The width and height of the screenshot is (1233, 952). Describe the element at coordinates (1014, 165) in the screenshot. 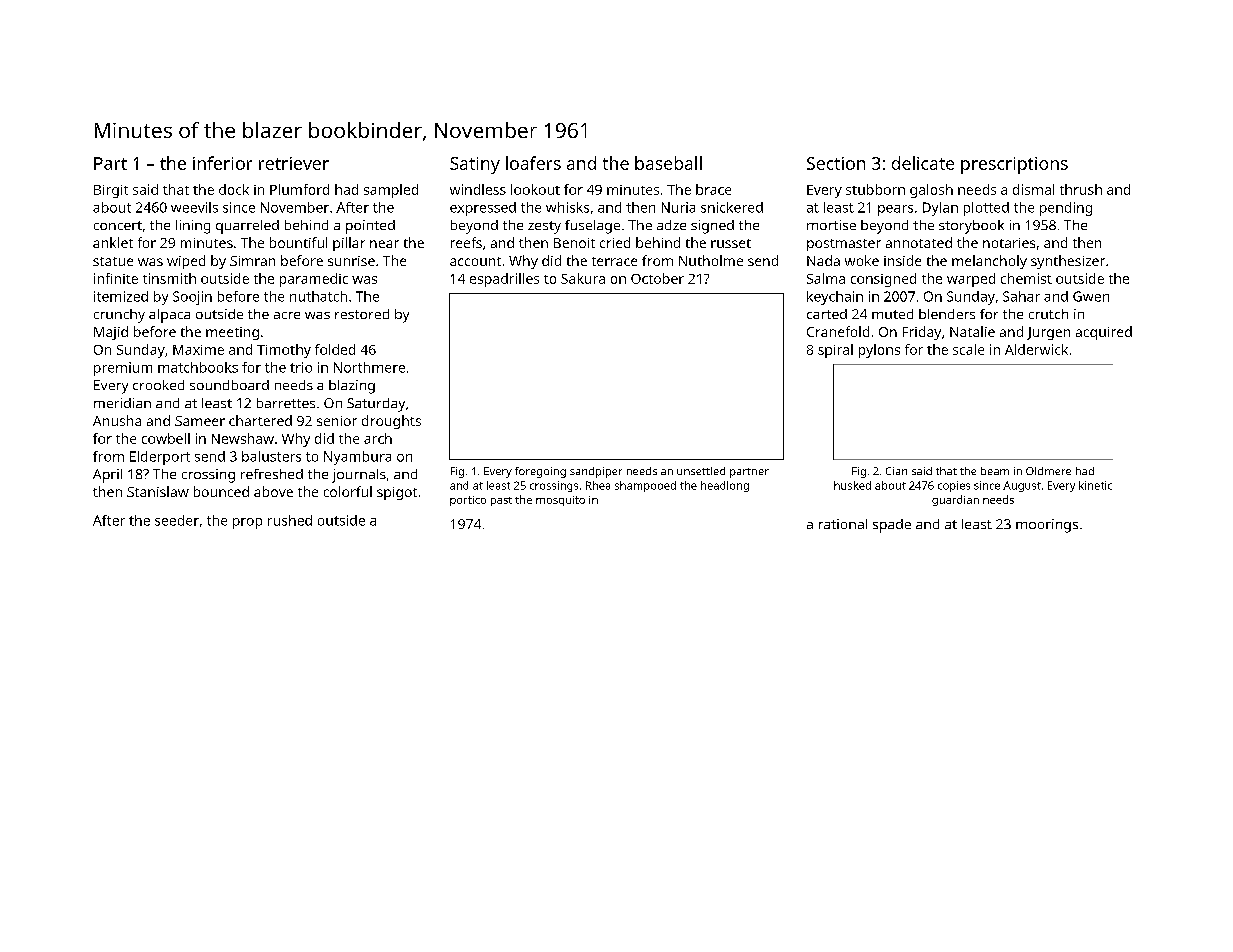

I see `prescriptions` at that location.
